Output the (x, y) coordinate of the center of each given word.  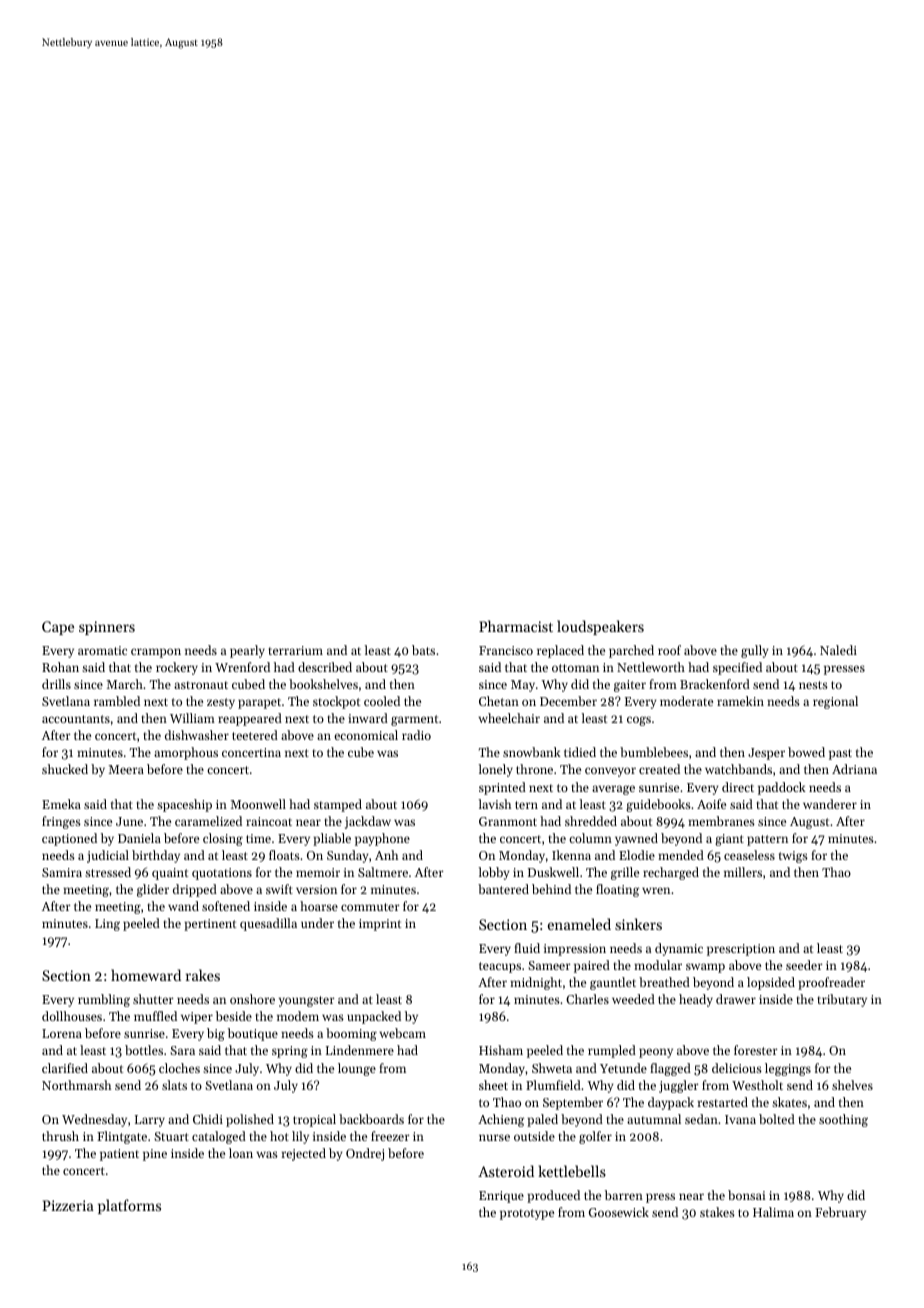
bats (423, 650)
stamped (338, 805)
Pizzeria (68, 1205)
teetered (255, 735)
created (659, 769)
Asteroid (506, 1171)
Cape (58, 628)
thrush (60, 1136)
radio (416, 735)
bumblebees (654, 752)
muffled (155, 1016)
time (258, 838)
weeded (633, 999)
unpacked (374, 1017)
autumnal (654, 1119)
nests (813, 685)
